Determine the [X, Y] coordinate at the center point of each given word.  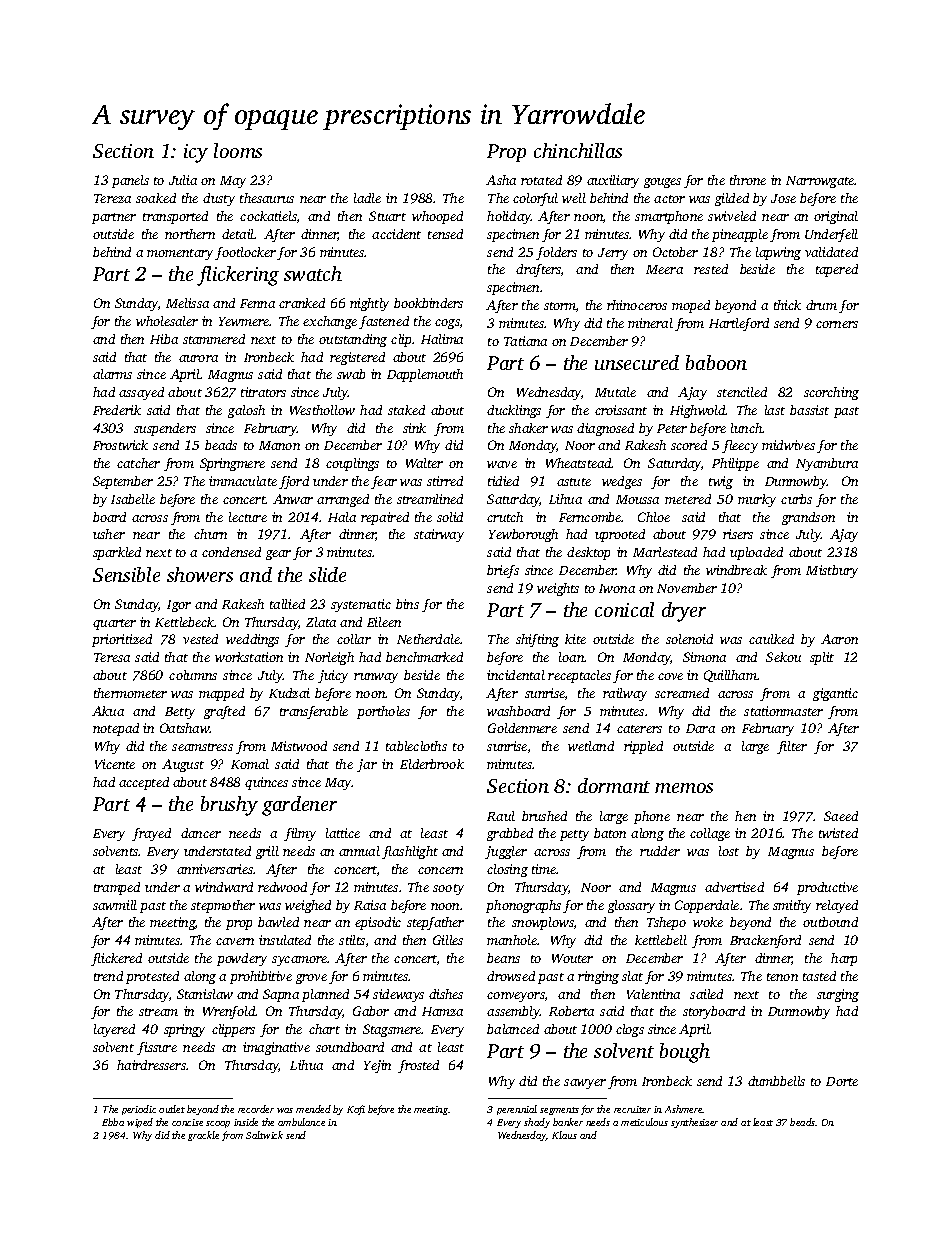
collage [710, 834]
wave [502, 464]
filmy [300, 834]
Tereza [112, 198]
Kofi [356, 1110]
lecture [248, 517]
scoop [218, 1124]
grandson [808, 518]
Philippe [735, 464]
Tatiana [525, 341]
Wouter [572, 958]
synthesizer [694, 1123]
